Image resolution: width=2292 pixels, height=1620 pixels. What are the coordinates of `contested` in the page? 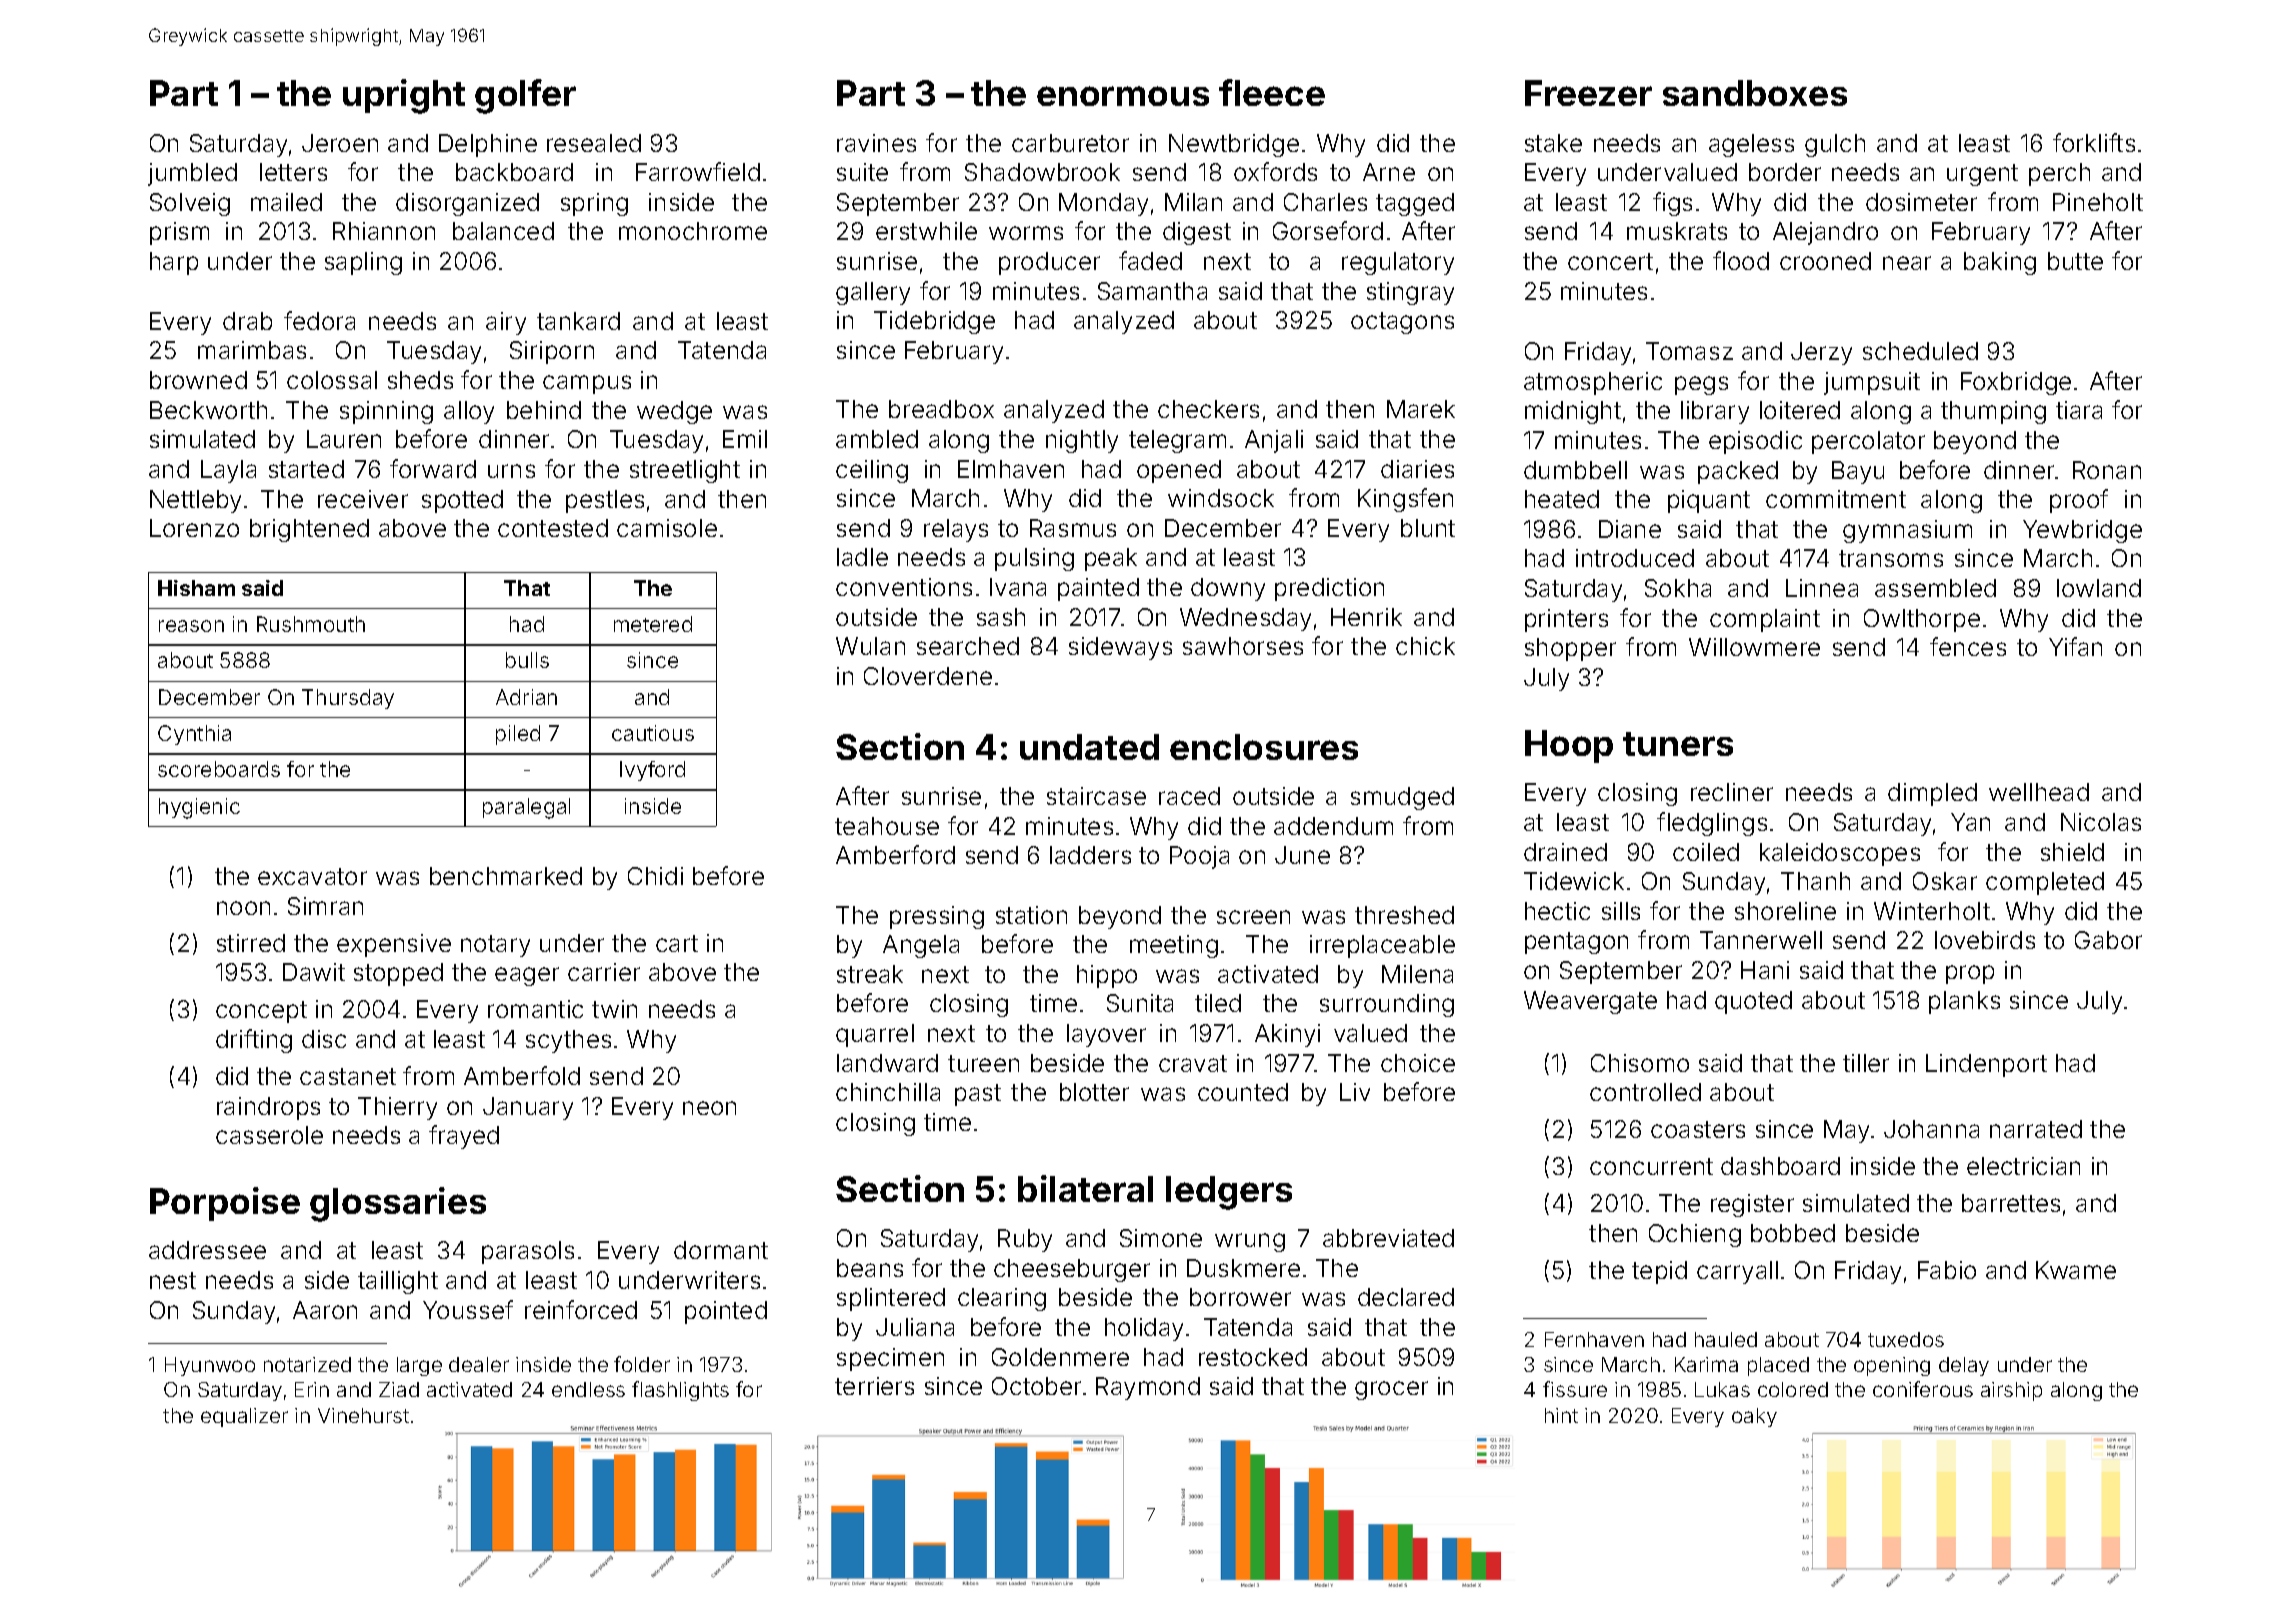 It's located at (553, 528).
